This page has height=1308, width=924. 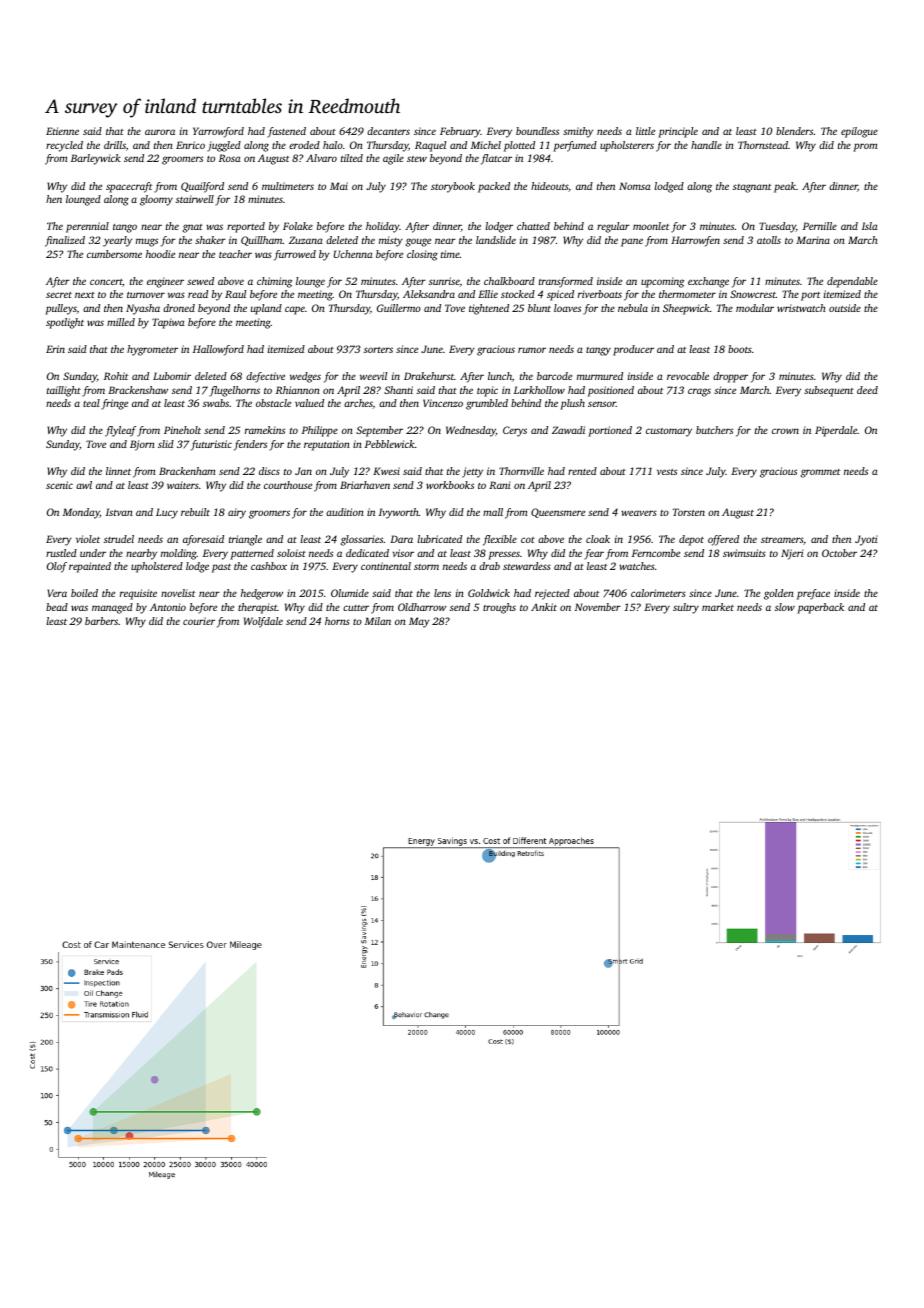 I want to click on flatcar, so click(x=496, y=159).
